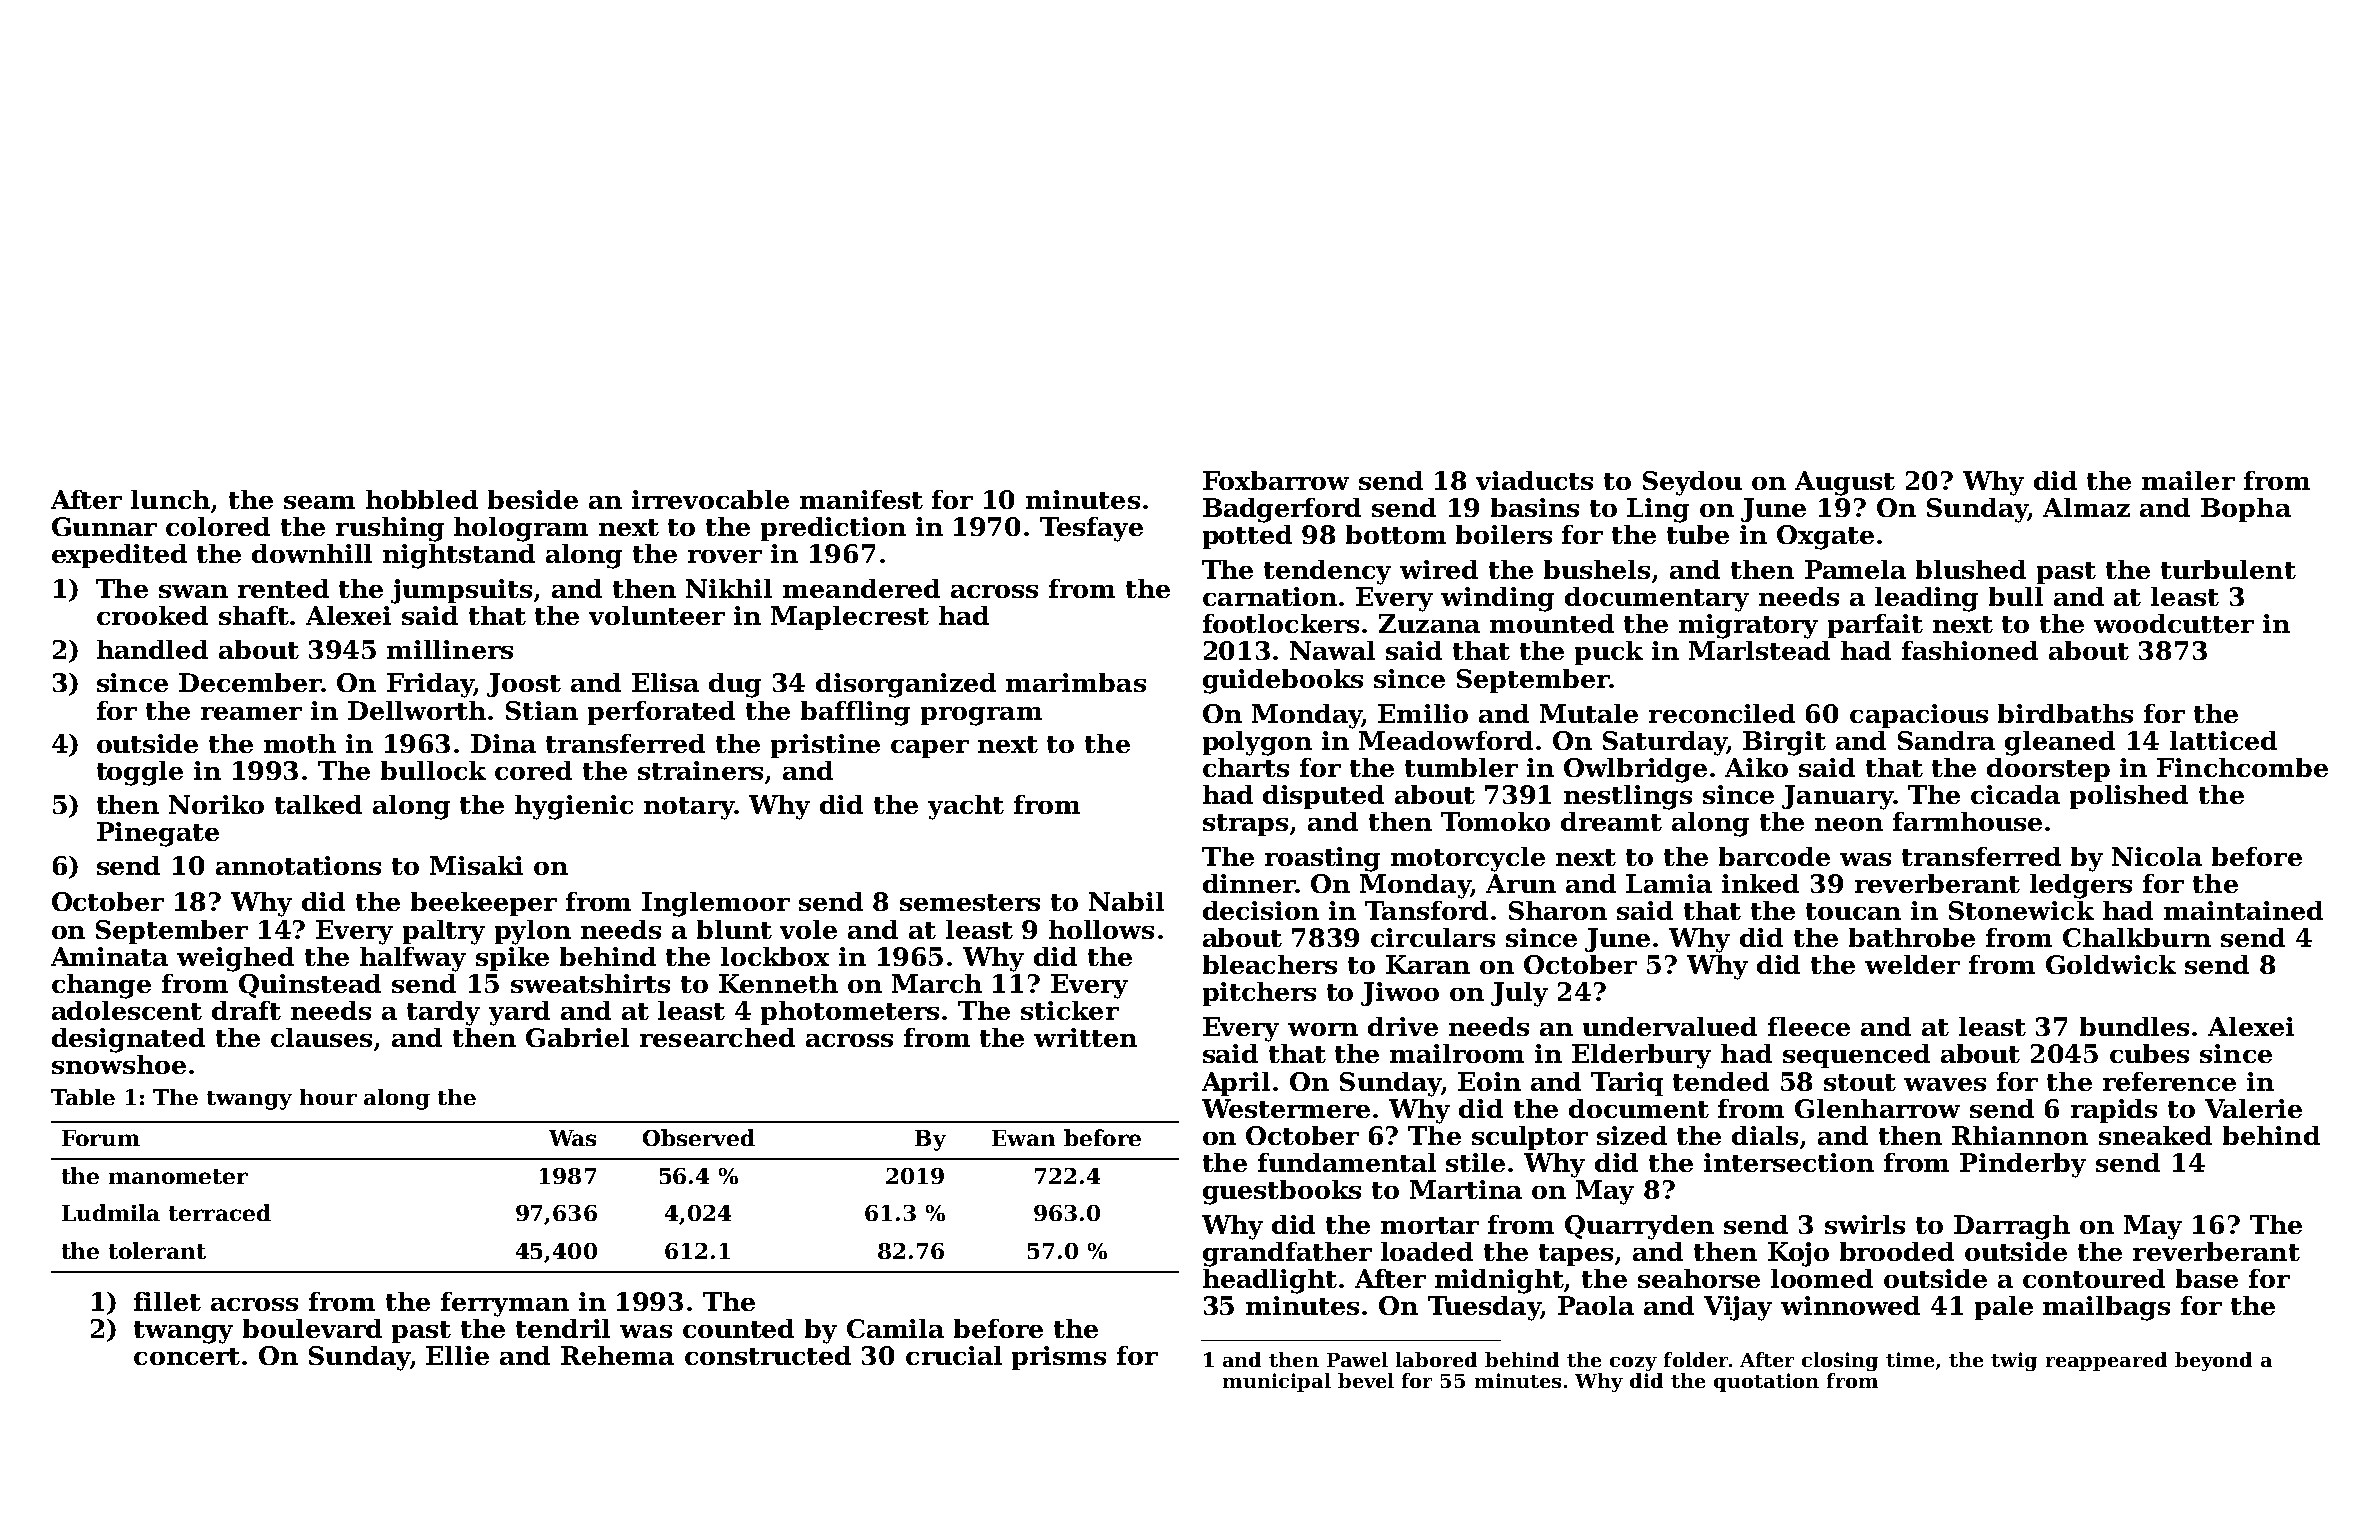 The height and width of the image is (1540, 2380). I want to click on crucial, so click(954, 1355).
